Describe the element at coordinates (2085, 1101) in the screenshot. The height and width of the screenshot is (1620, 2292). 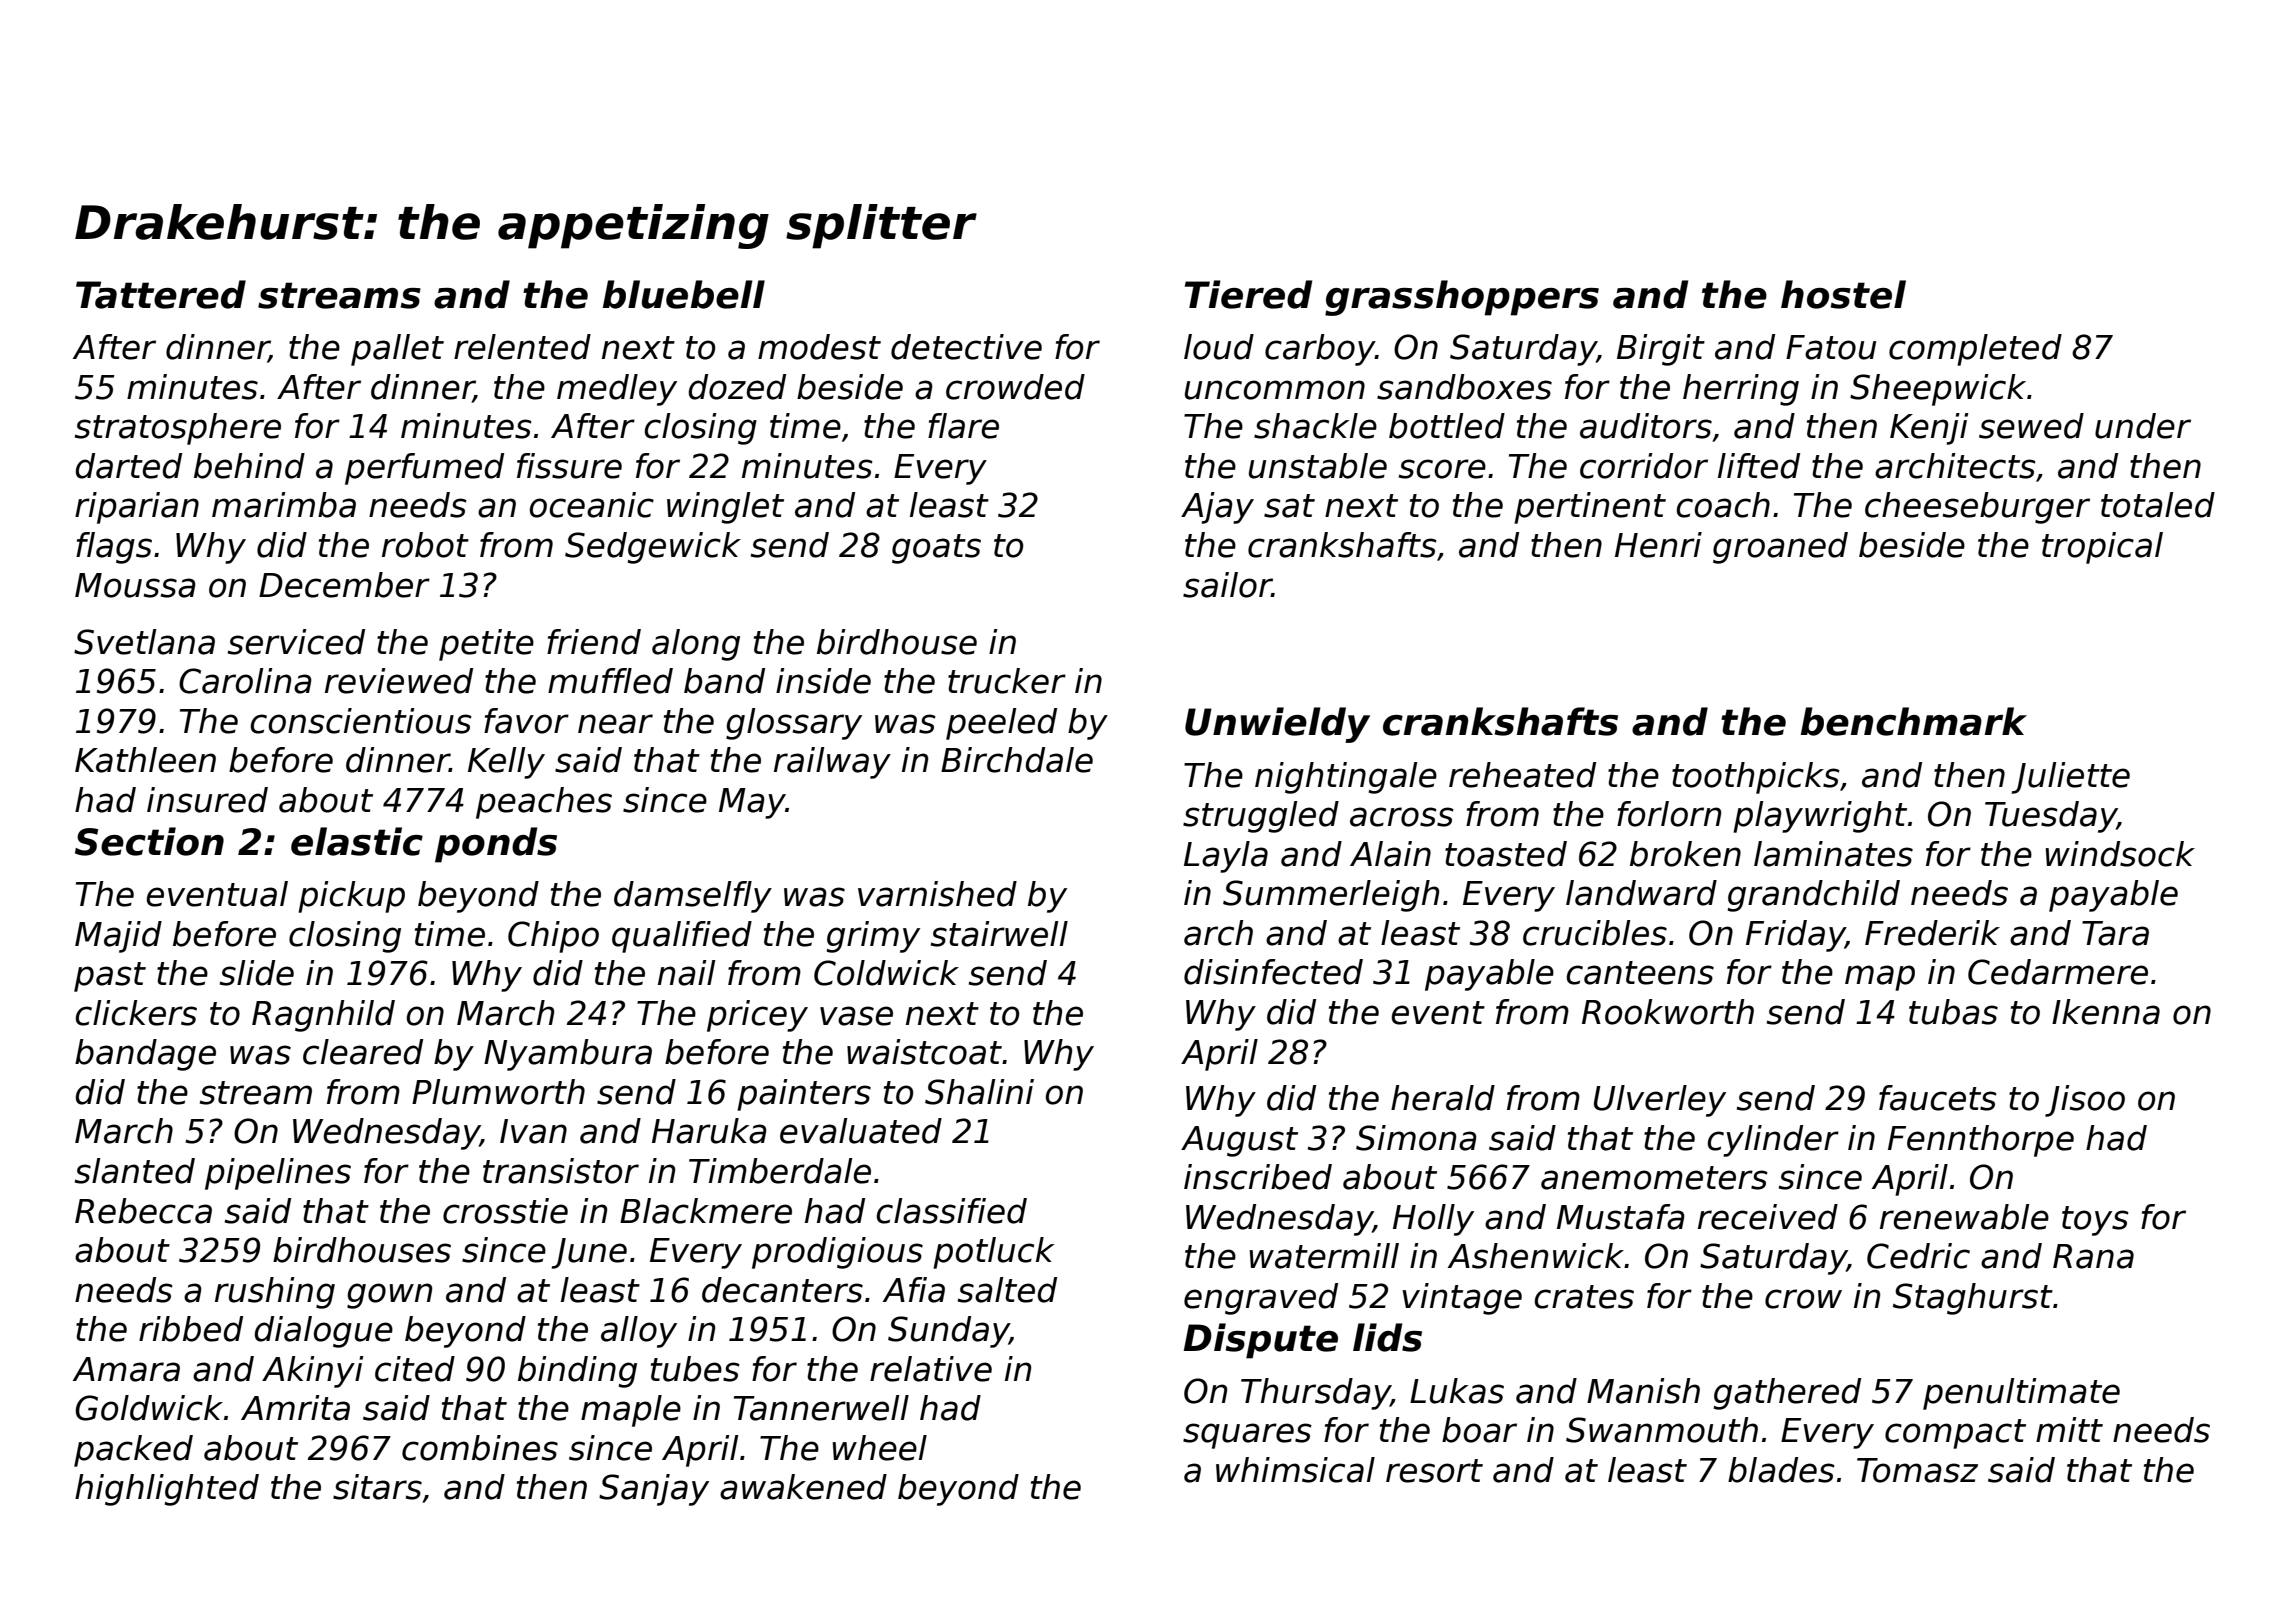
I see `Jisoo` at that location.
